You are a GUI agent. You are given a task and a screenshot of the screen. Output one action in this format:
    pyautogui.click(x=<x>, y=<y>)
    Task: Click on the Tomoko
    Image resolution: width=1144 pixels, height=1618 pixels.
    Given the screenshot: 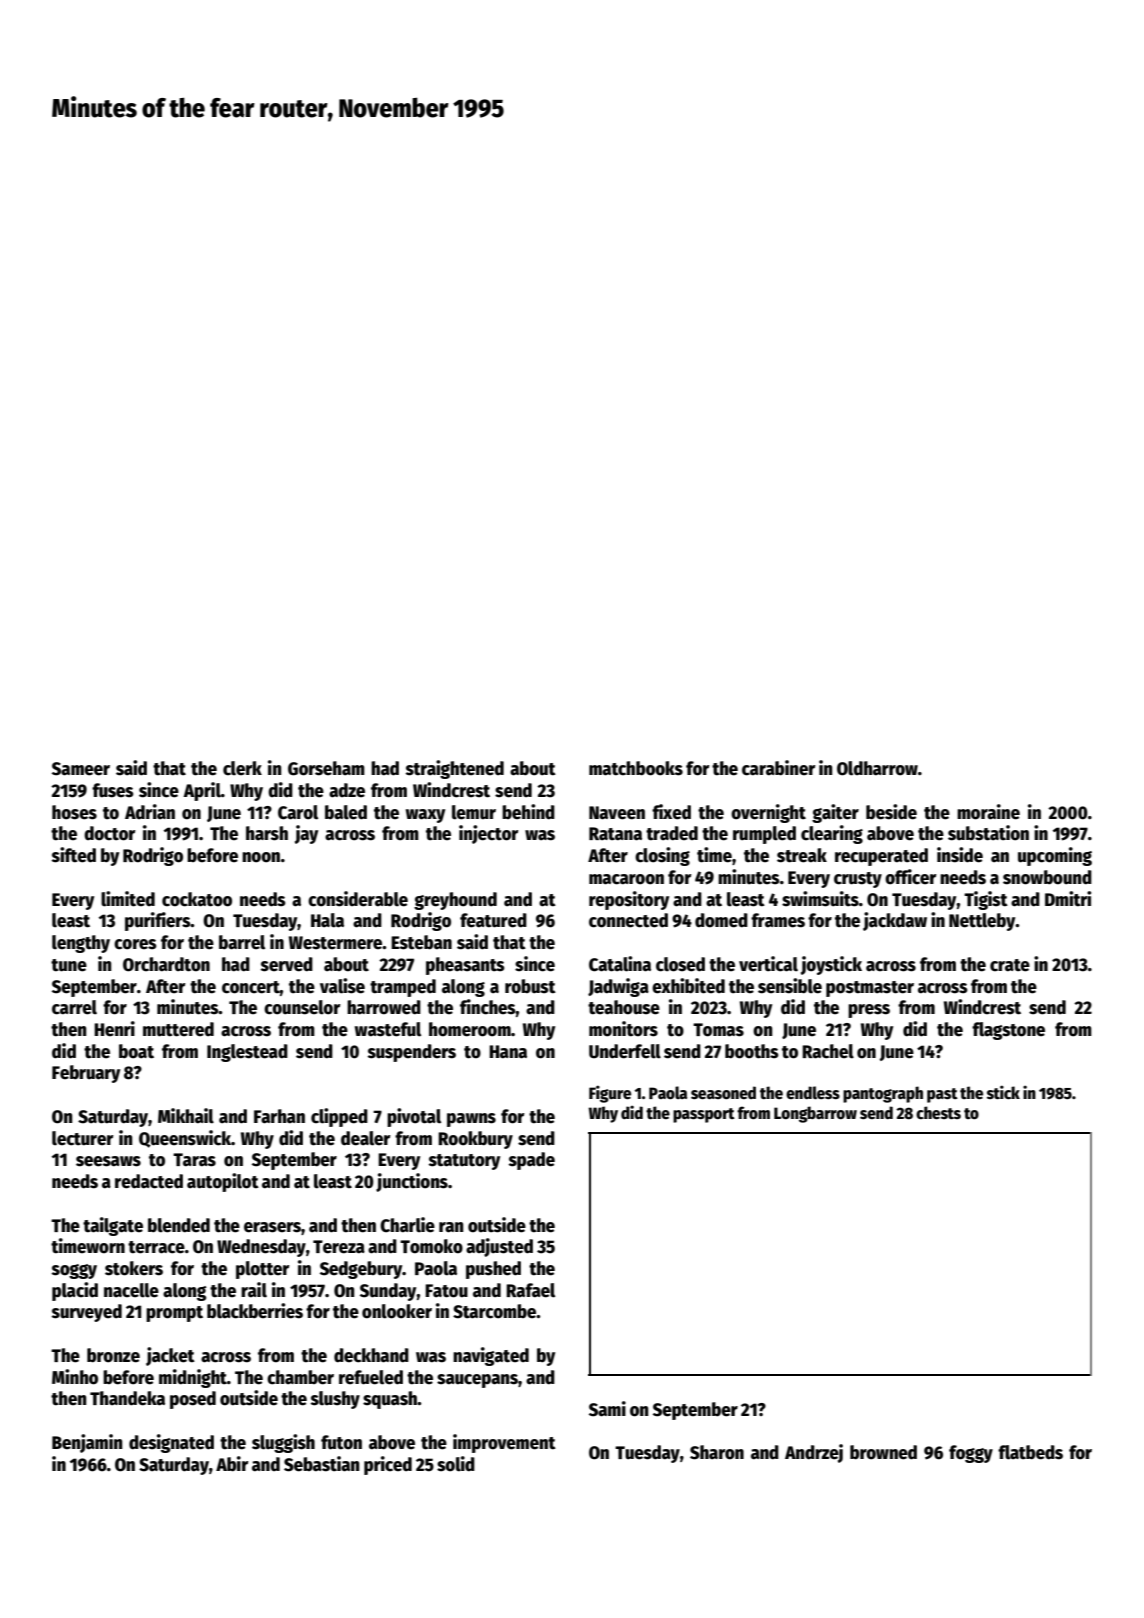 What is the action you would take?
    pyautogui.click(x=431, y=1246)
